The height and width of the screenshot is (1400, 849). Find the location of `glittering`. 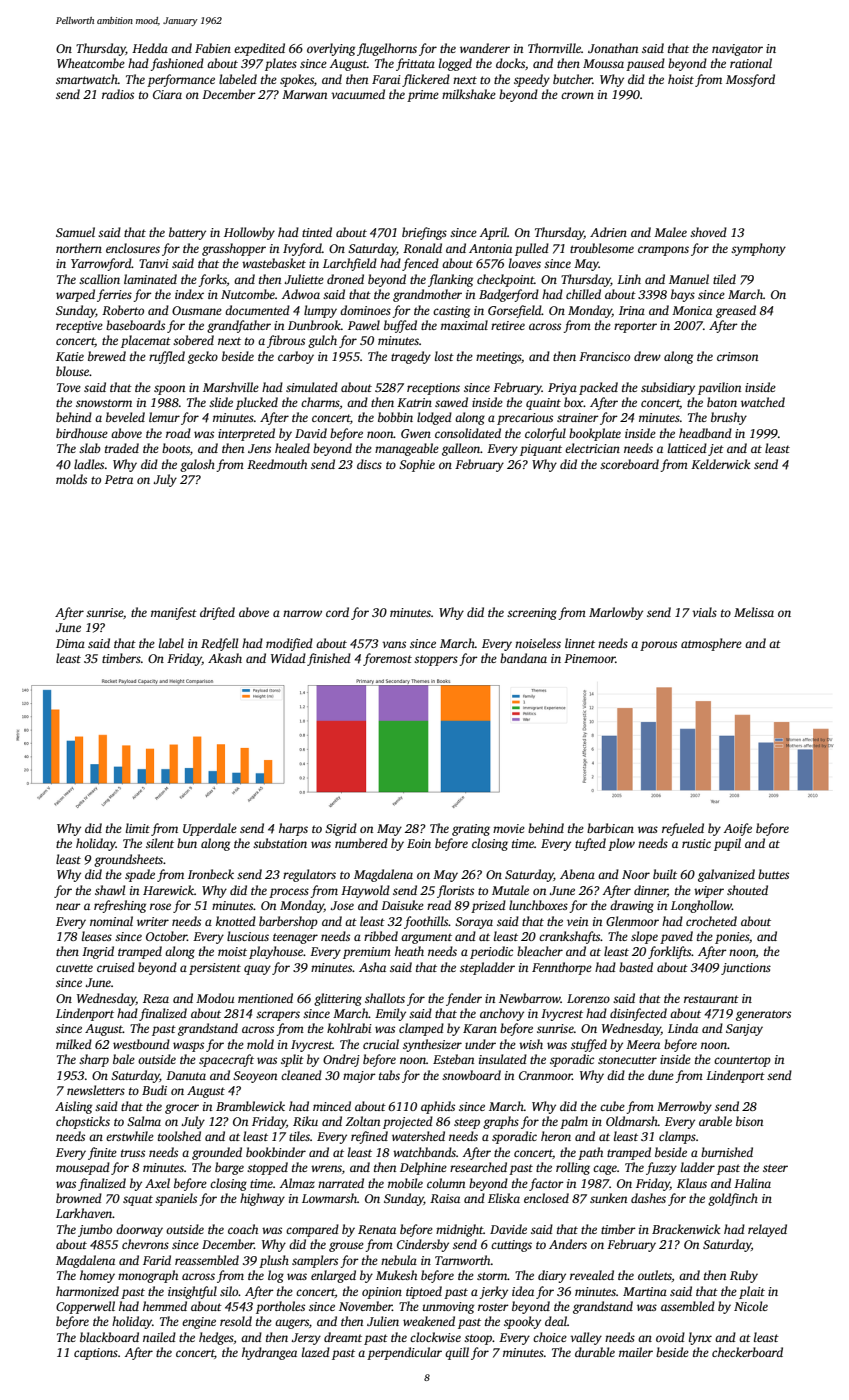

glittering is located at coordinates (338, 999).
